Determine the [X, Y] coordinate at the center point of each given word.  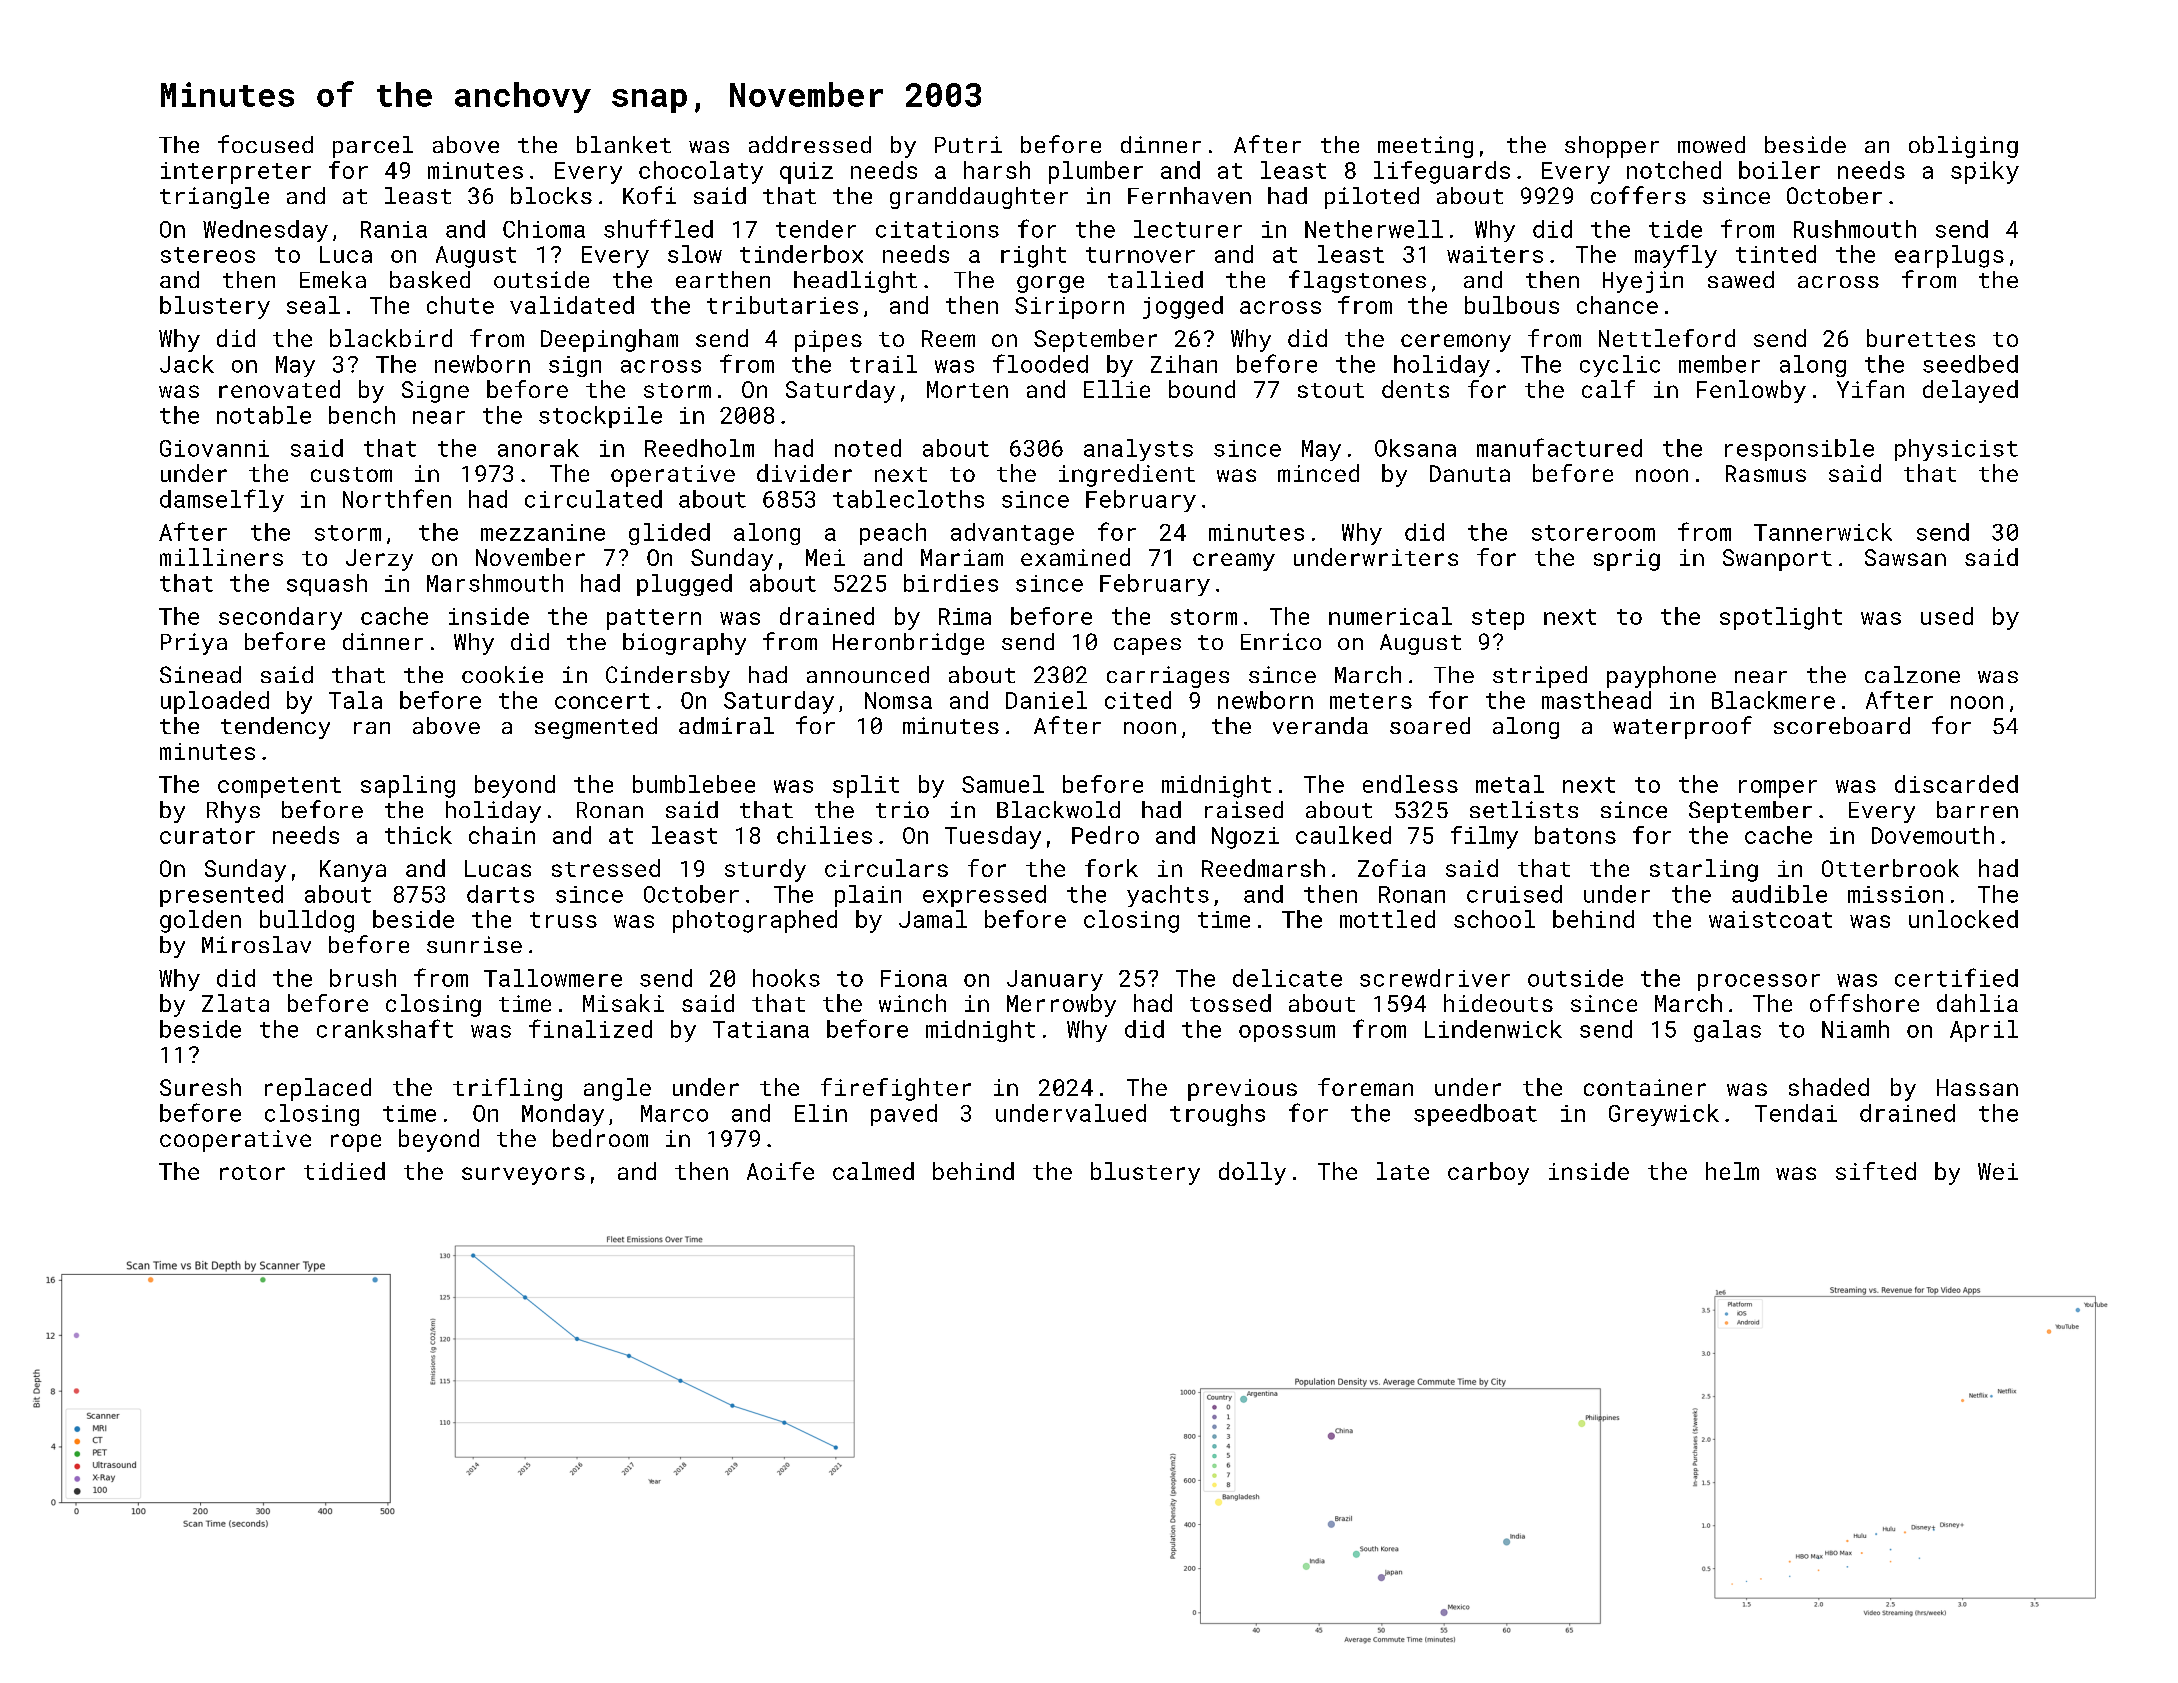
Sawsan [1905, 557]
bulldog [307, 921]
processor [1759, 982]
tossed [1230, 1003]
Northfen [397, 498]
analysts [1138, 450]
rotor [252, 1172]
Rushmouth [1855, 229]
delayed [1970, 391]
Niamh [1855, 1029]
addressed [810, 144]
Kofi [649, 195]
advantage [1012, 534]
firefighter [896, 1089]
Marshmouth [495, 583]
